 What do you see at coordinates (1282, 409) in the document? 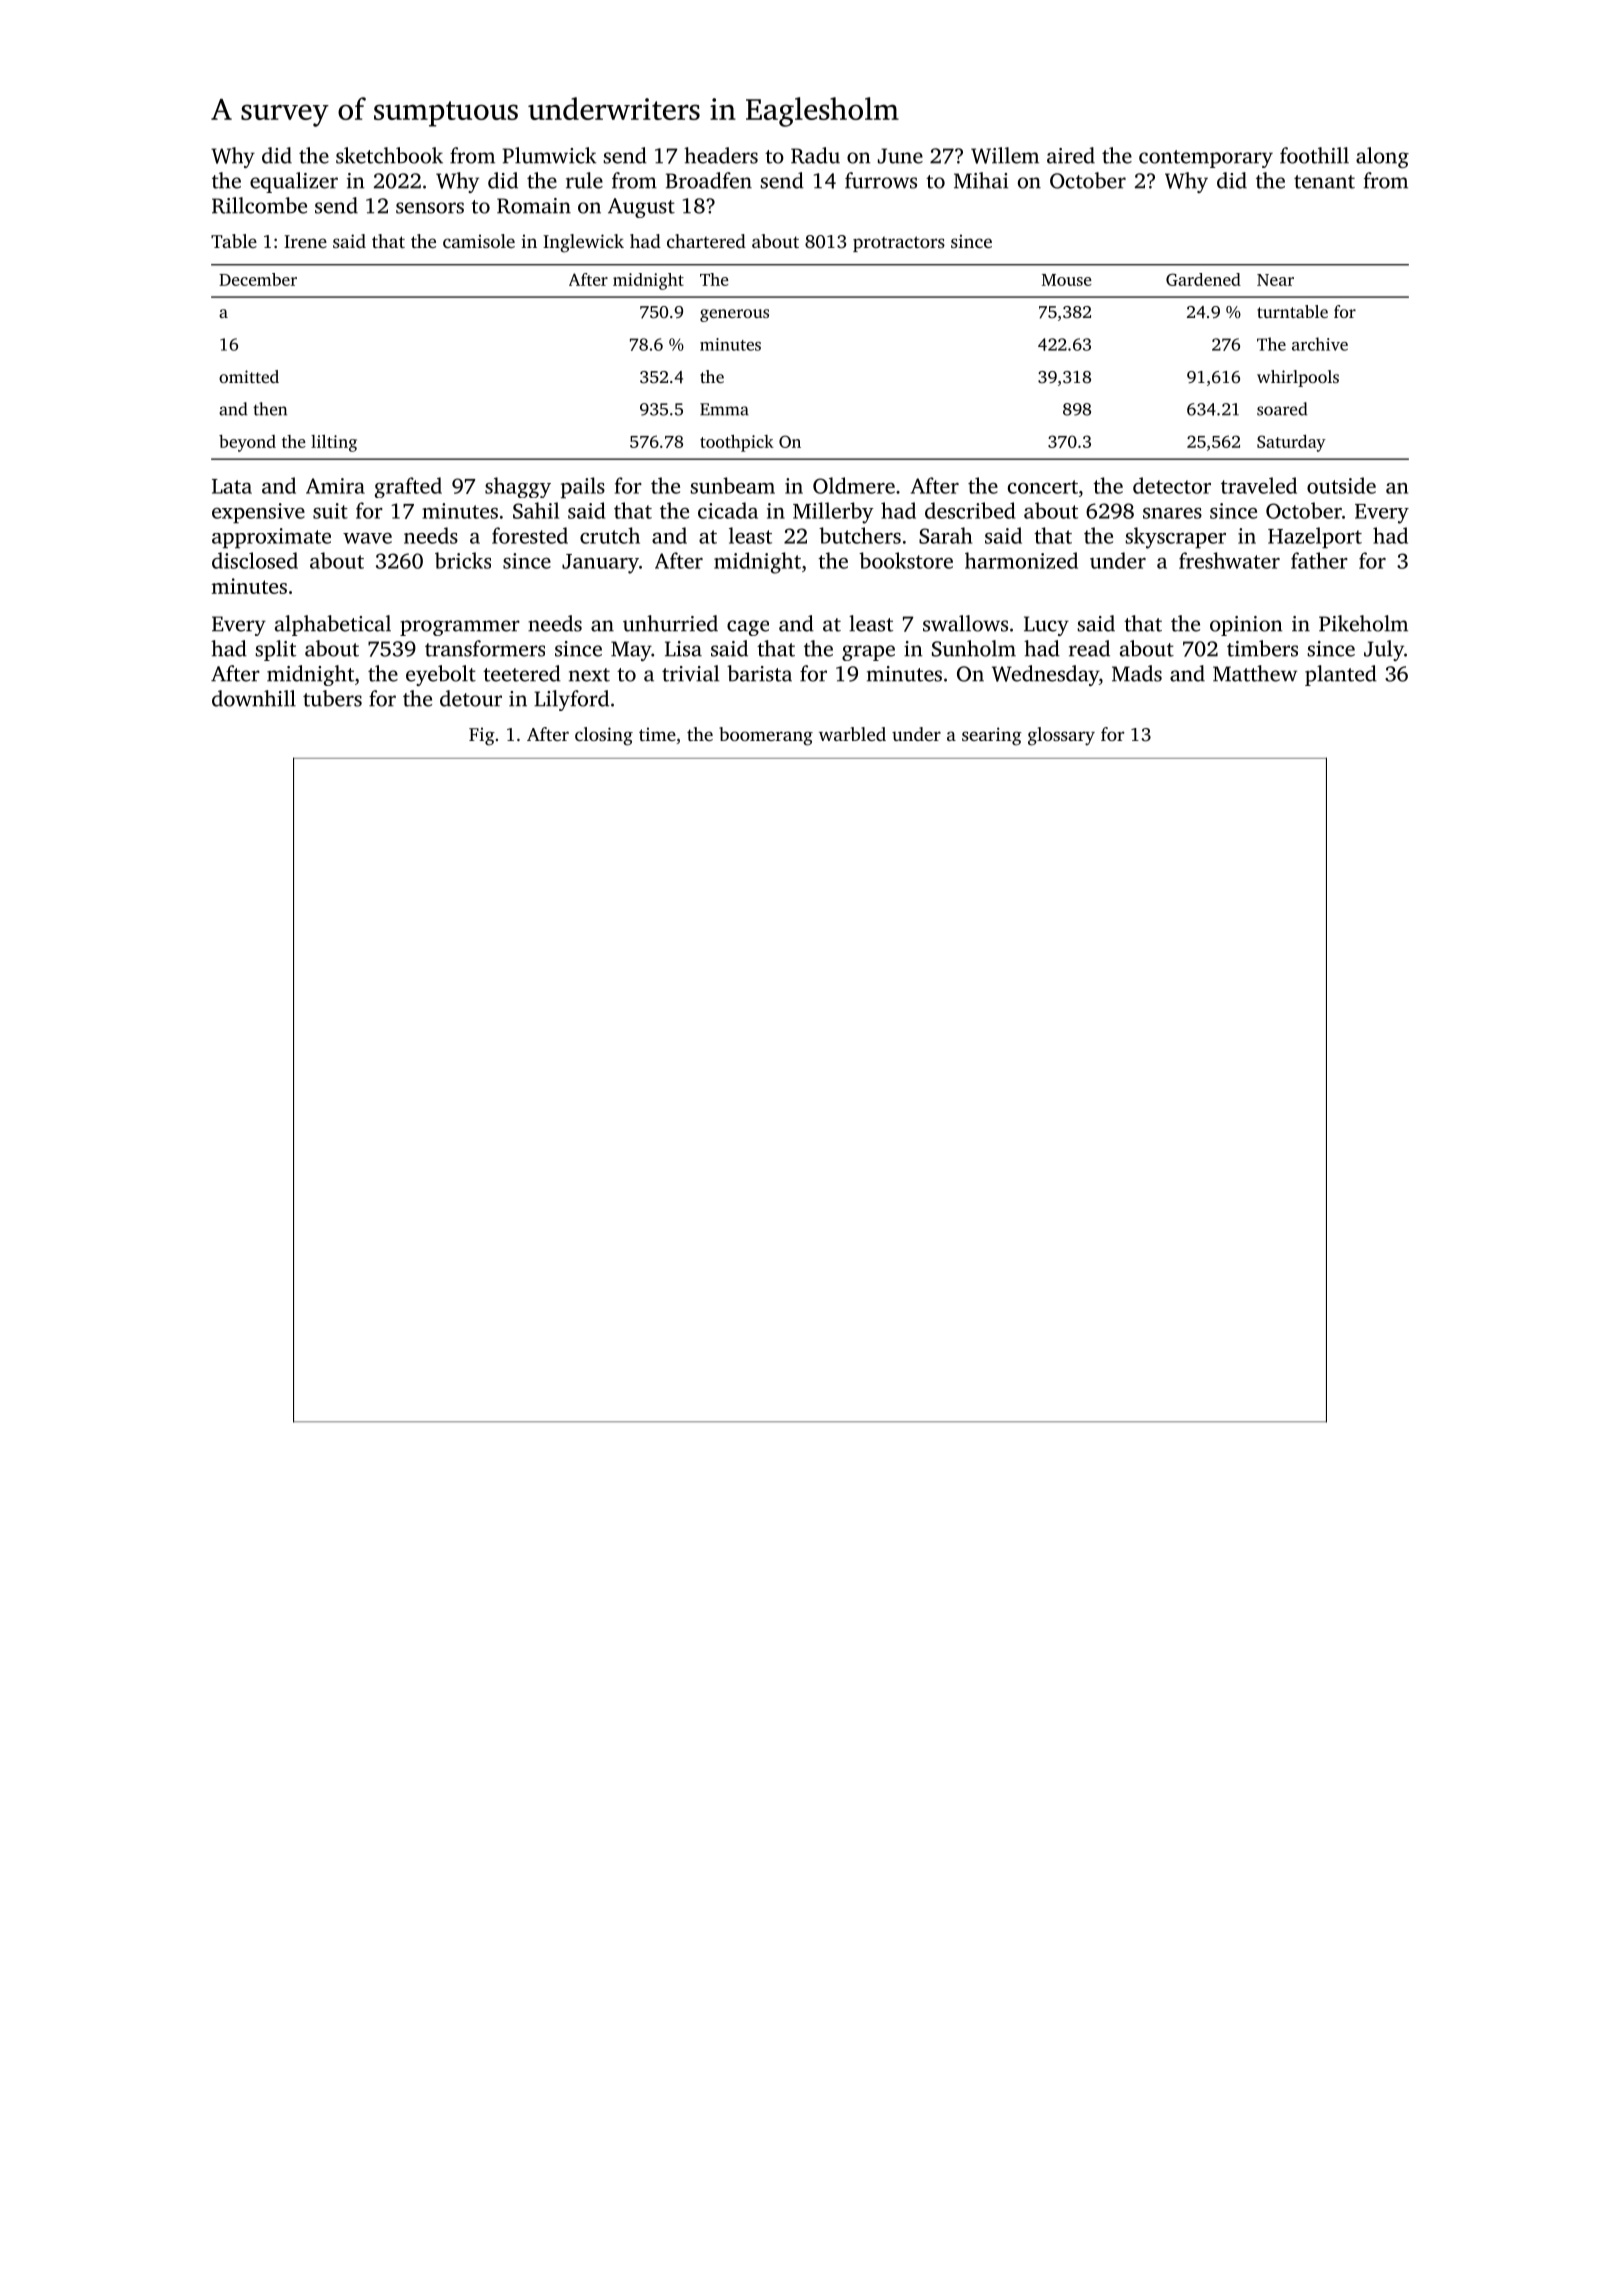
I see `soared` at bounding box center [1282, 409].
